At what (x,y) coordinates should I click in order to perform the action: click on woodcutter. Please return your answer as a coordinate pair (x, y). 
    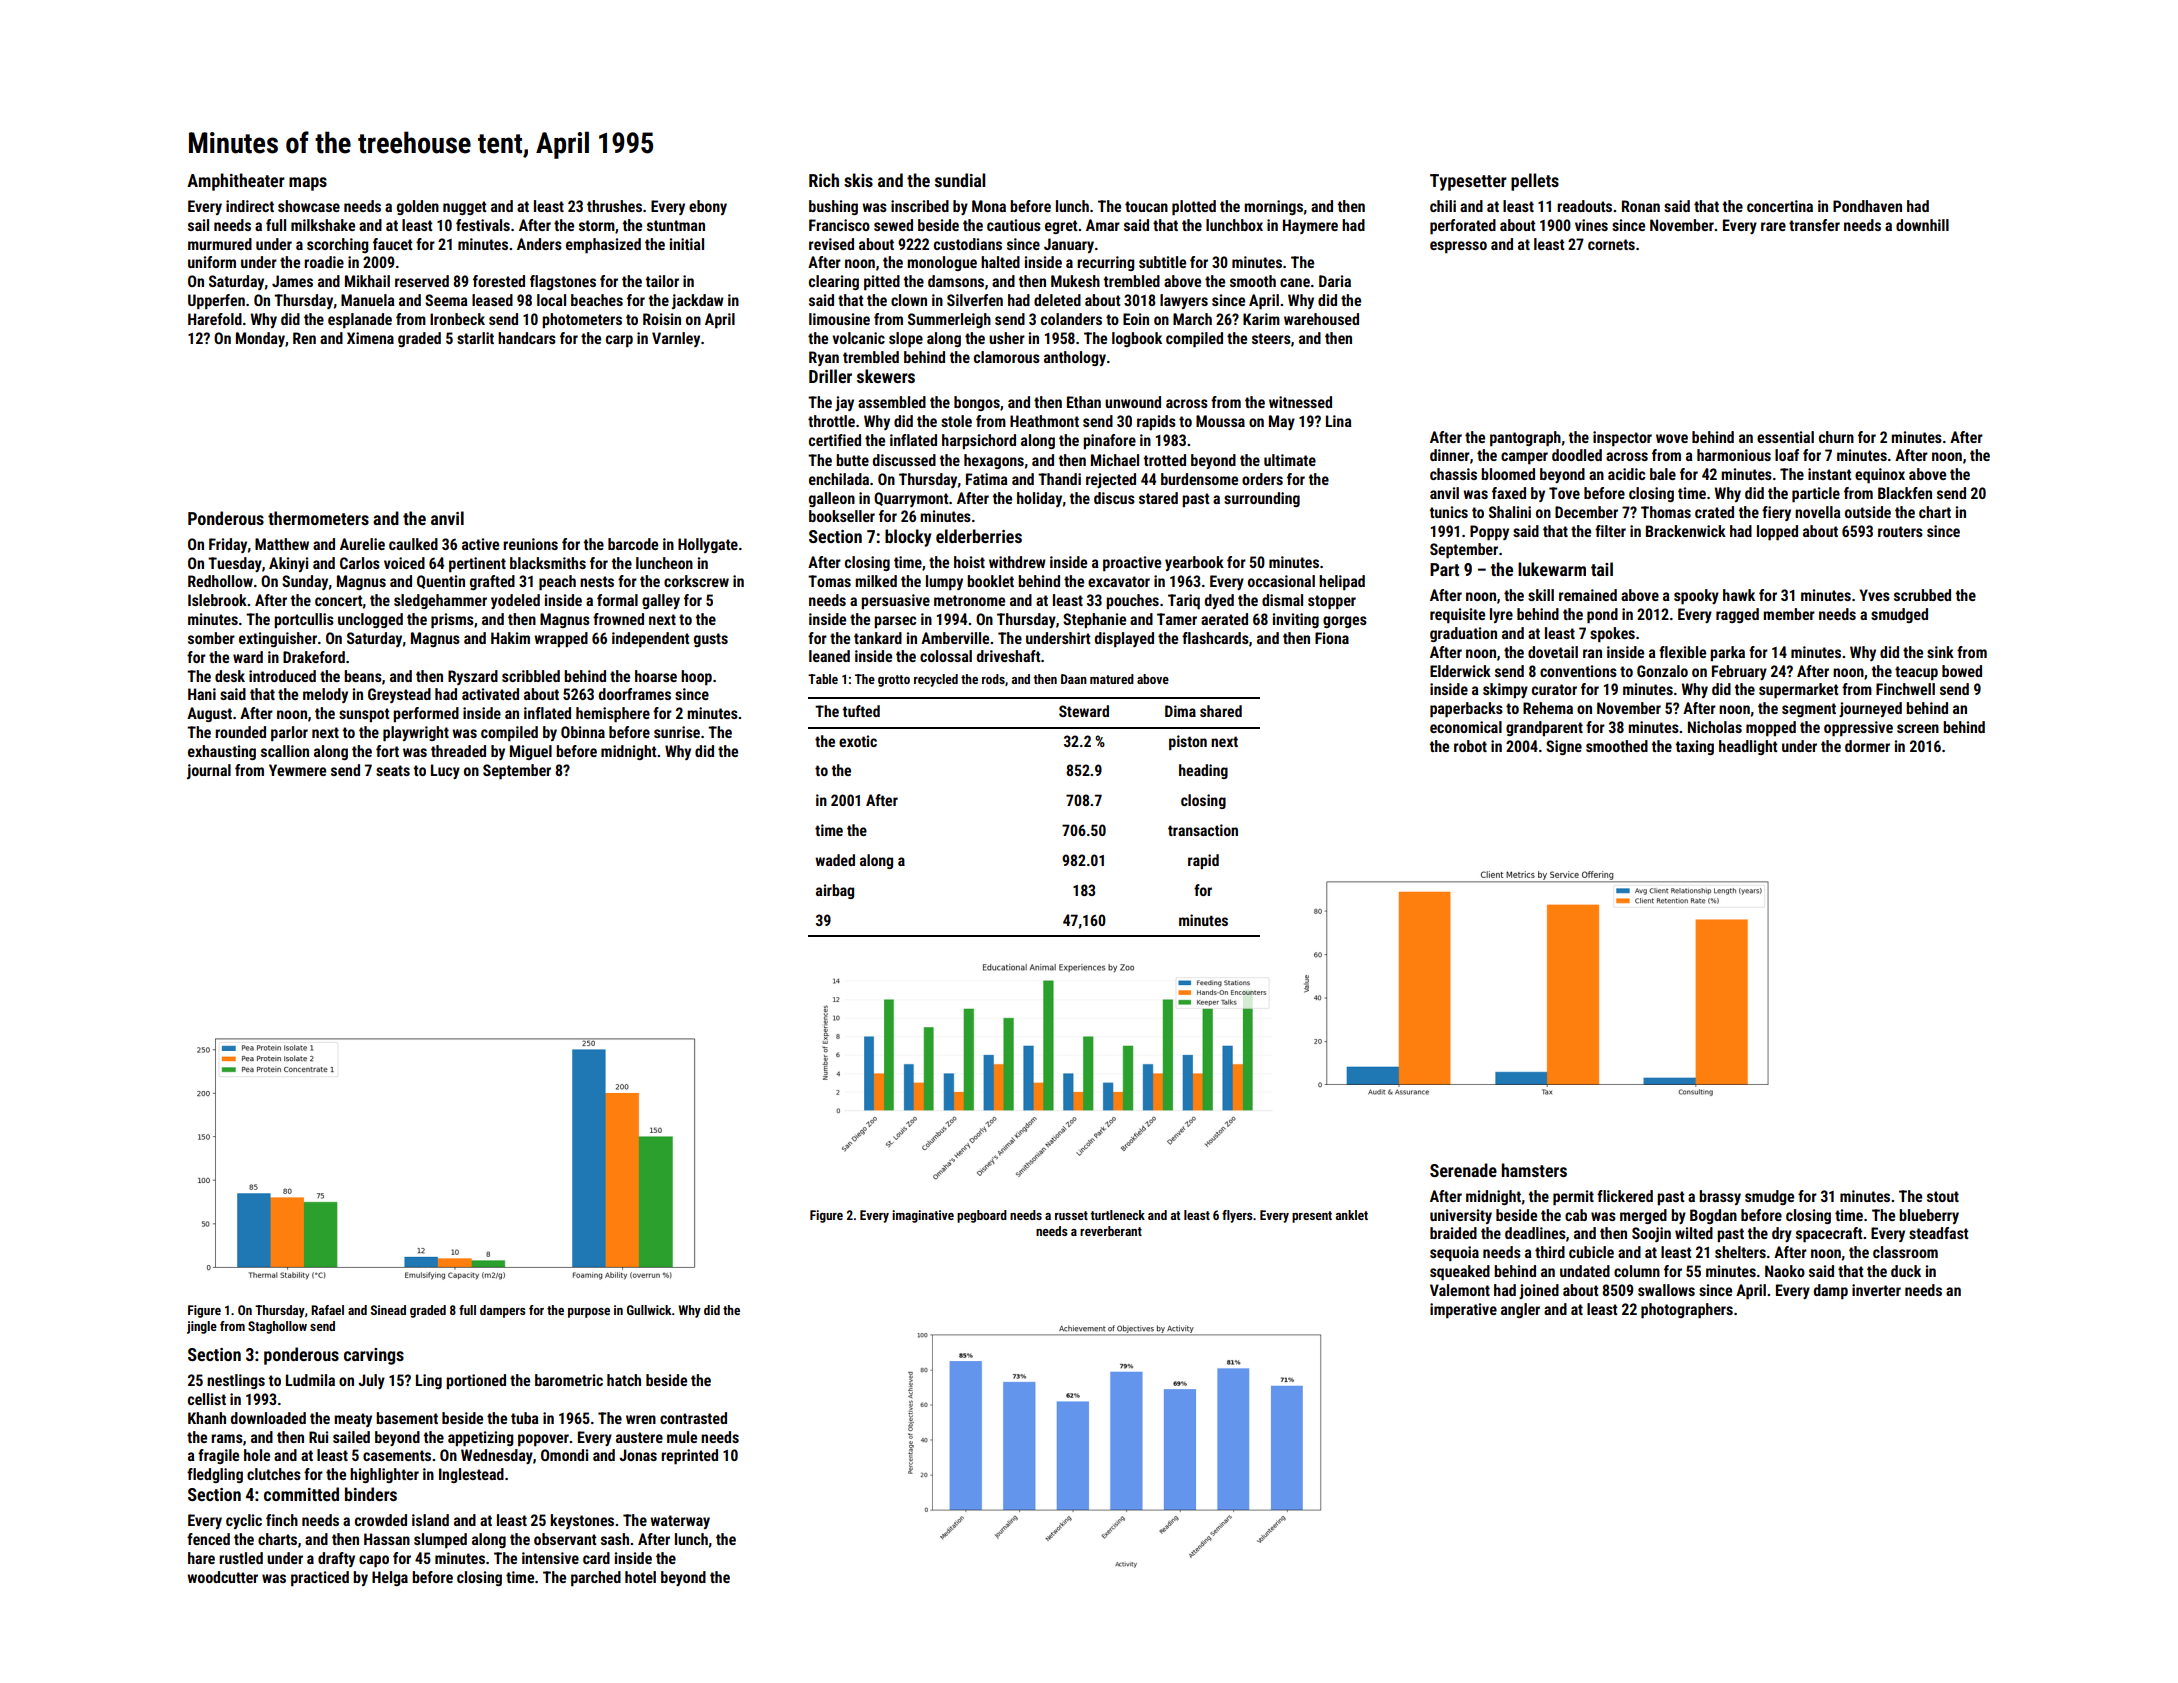
    Looking at the image, I should click on (222, 1577).
